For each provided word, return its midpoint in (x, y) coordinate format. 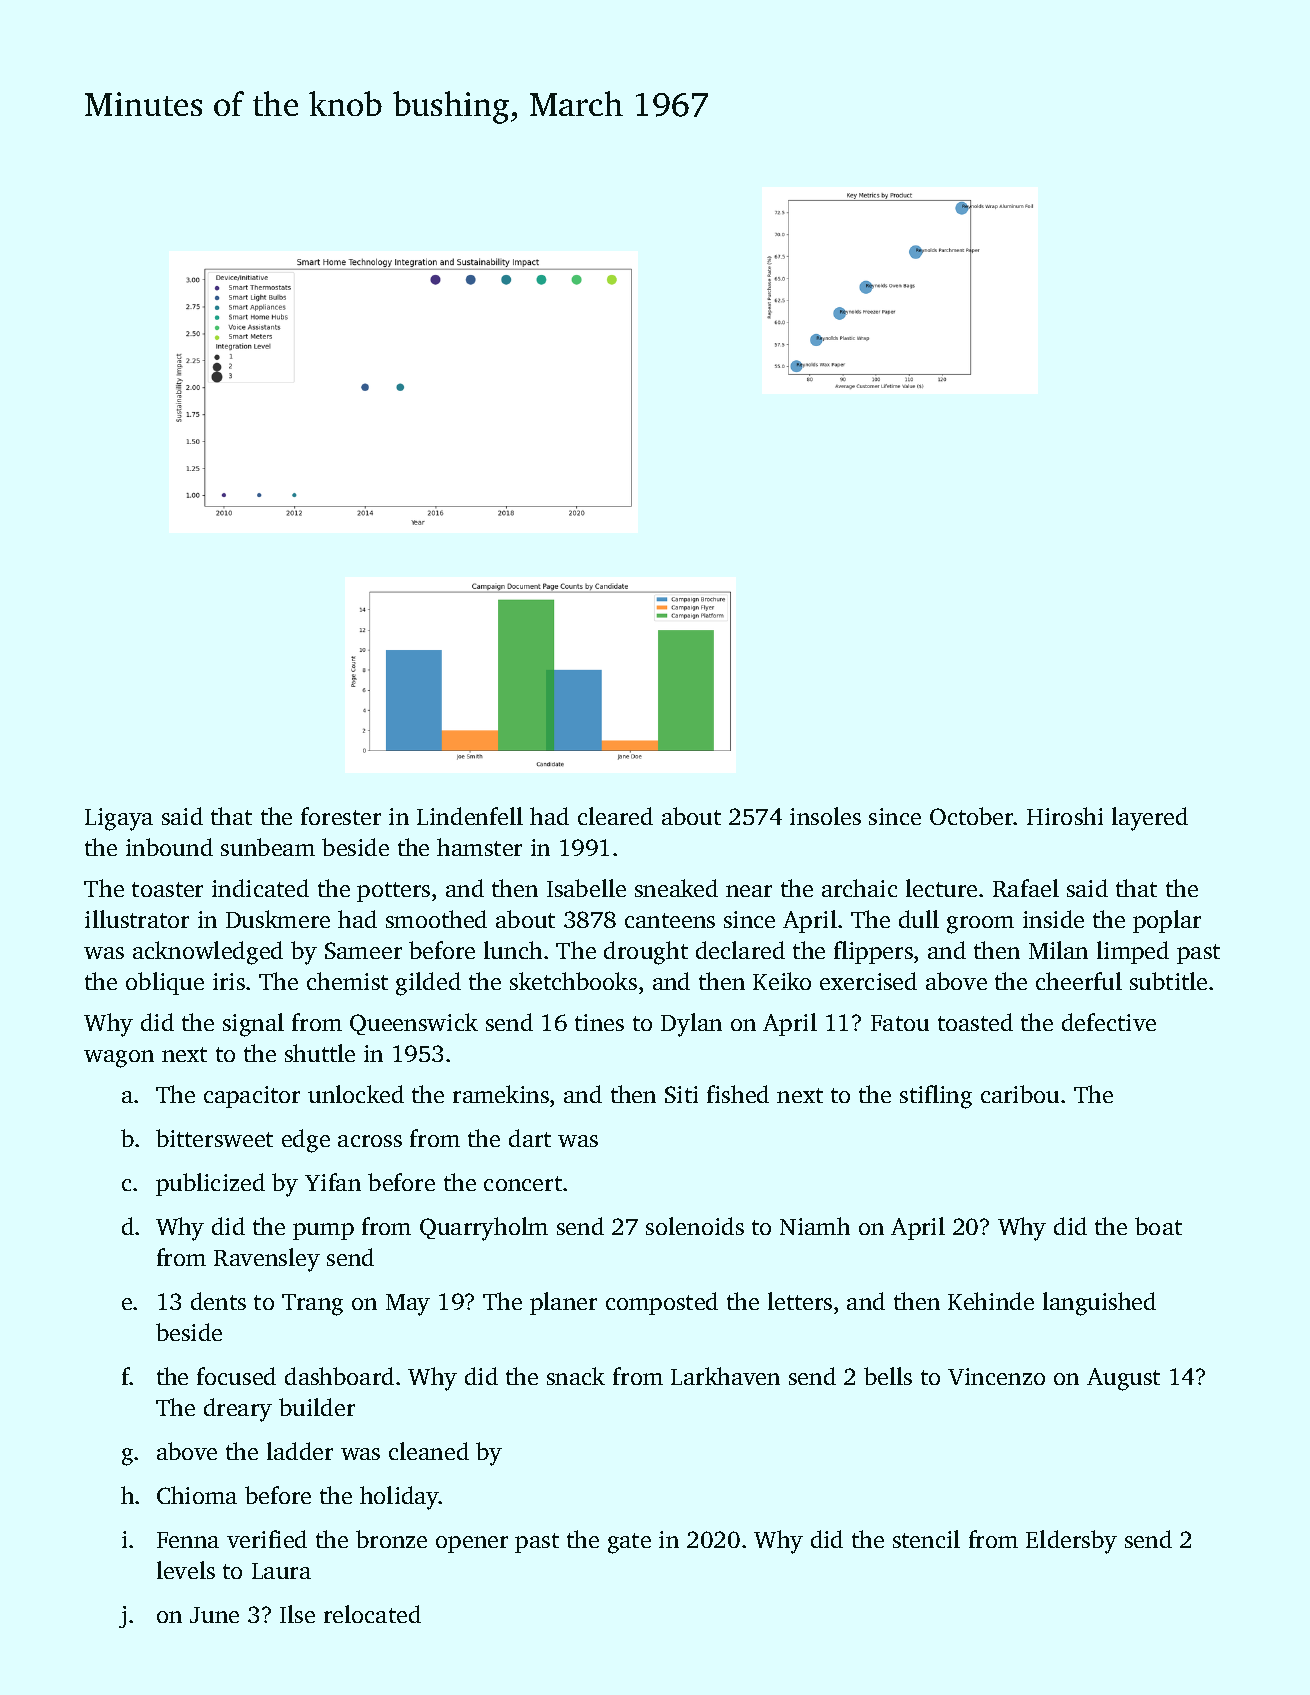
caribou (1020, 1094)
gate (629, 1543)
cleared (615, 816)
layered (1150, 819)
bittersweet (214, 1138)
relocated (372, 1614)
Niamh (815, 1226)
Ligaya (119, 819)
